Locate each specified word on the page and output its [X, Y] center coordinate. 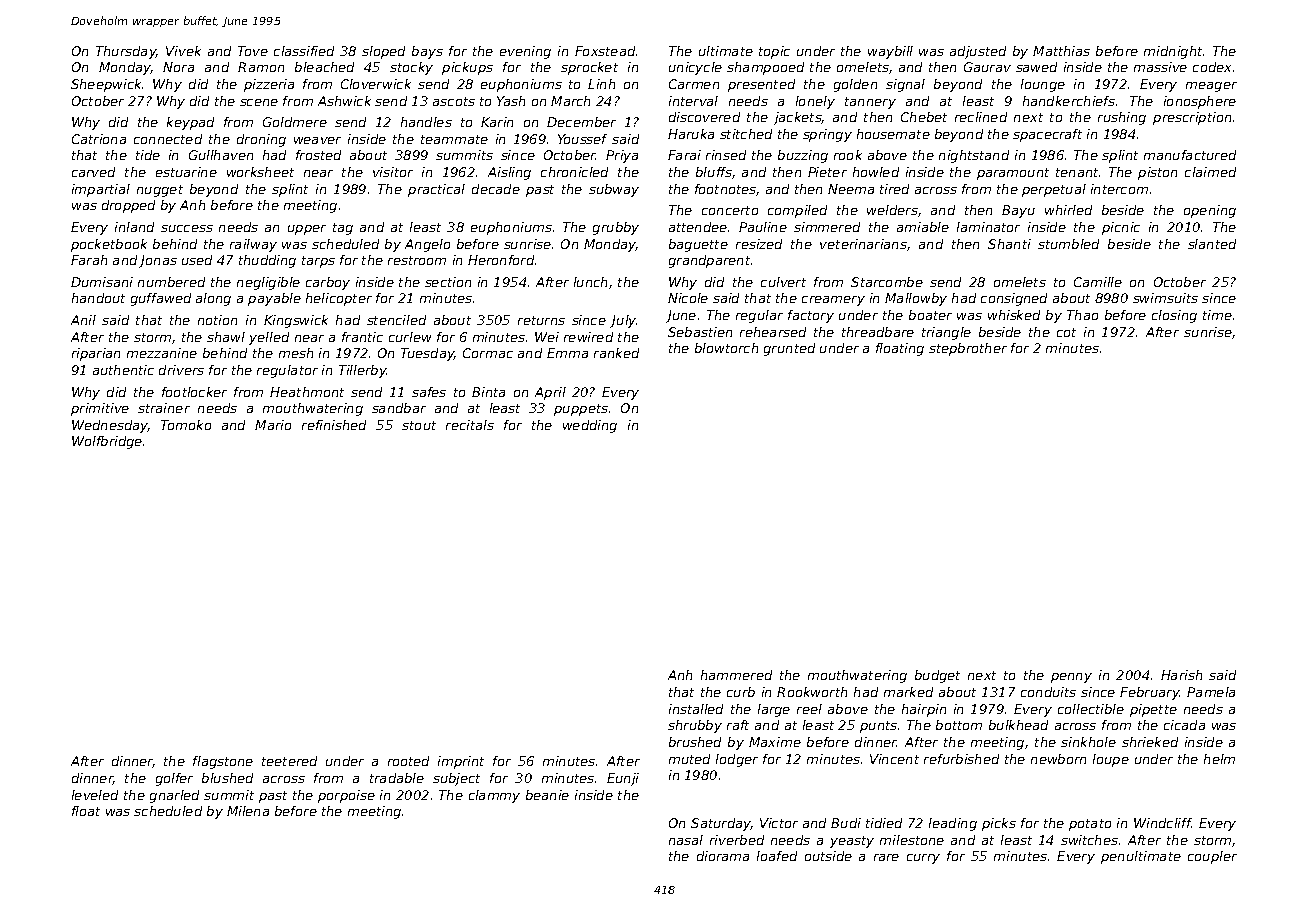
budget [937, 676]
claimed [1210, 172]
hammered [736, 675]
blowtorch [726, 348]
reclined [981, 117]
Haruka [691, 134]
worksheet [260, 172]
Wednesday [110, 426]
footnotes [726, 190]
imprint [461, 762]
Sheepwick [107, 85]
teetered [289, 761]
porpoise [346, 796]
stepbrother [968, 349]
